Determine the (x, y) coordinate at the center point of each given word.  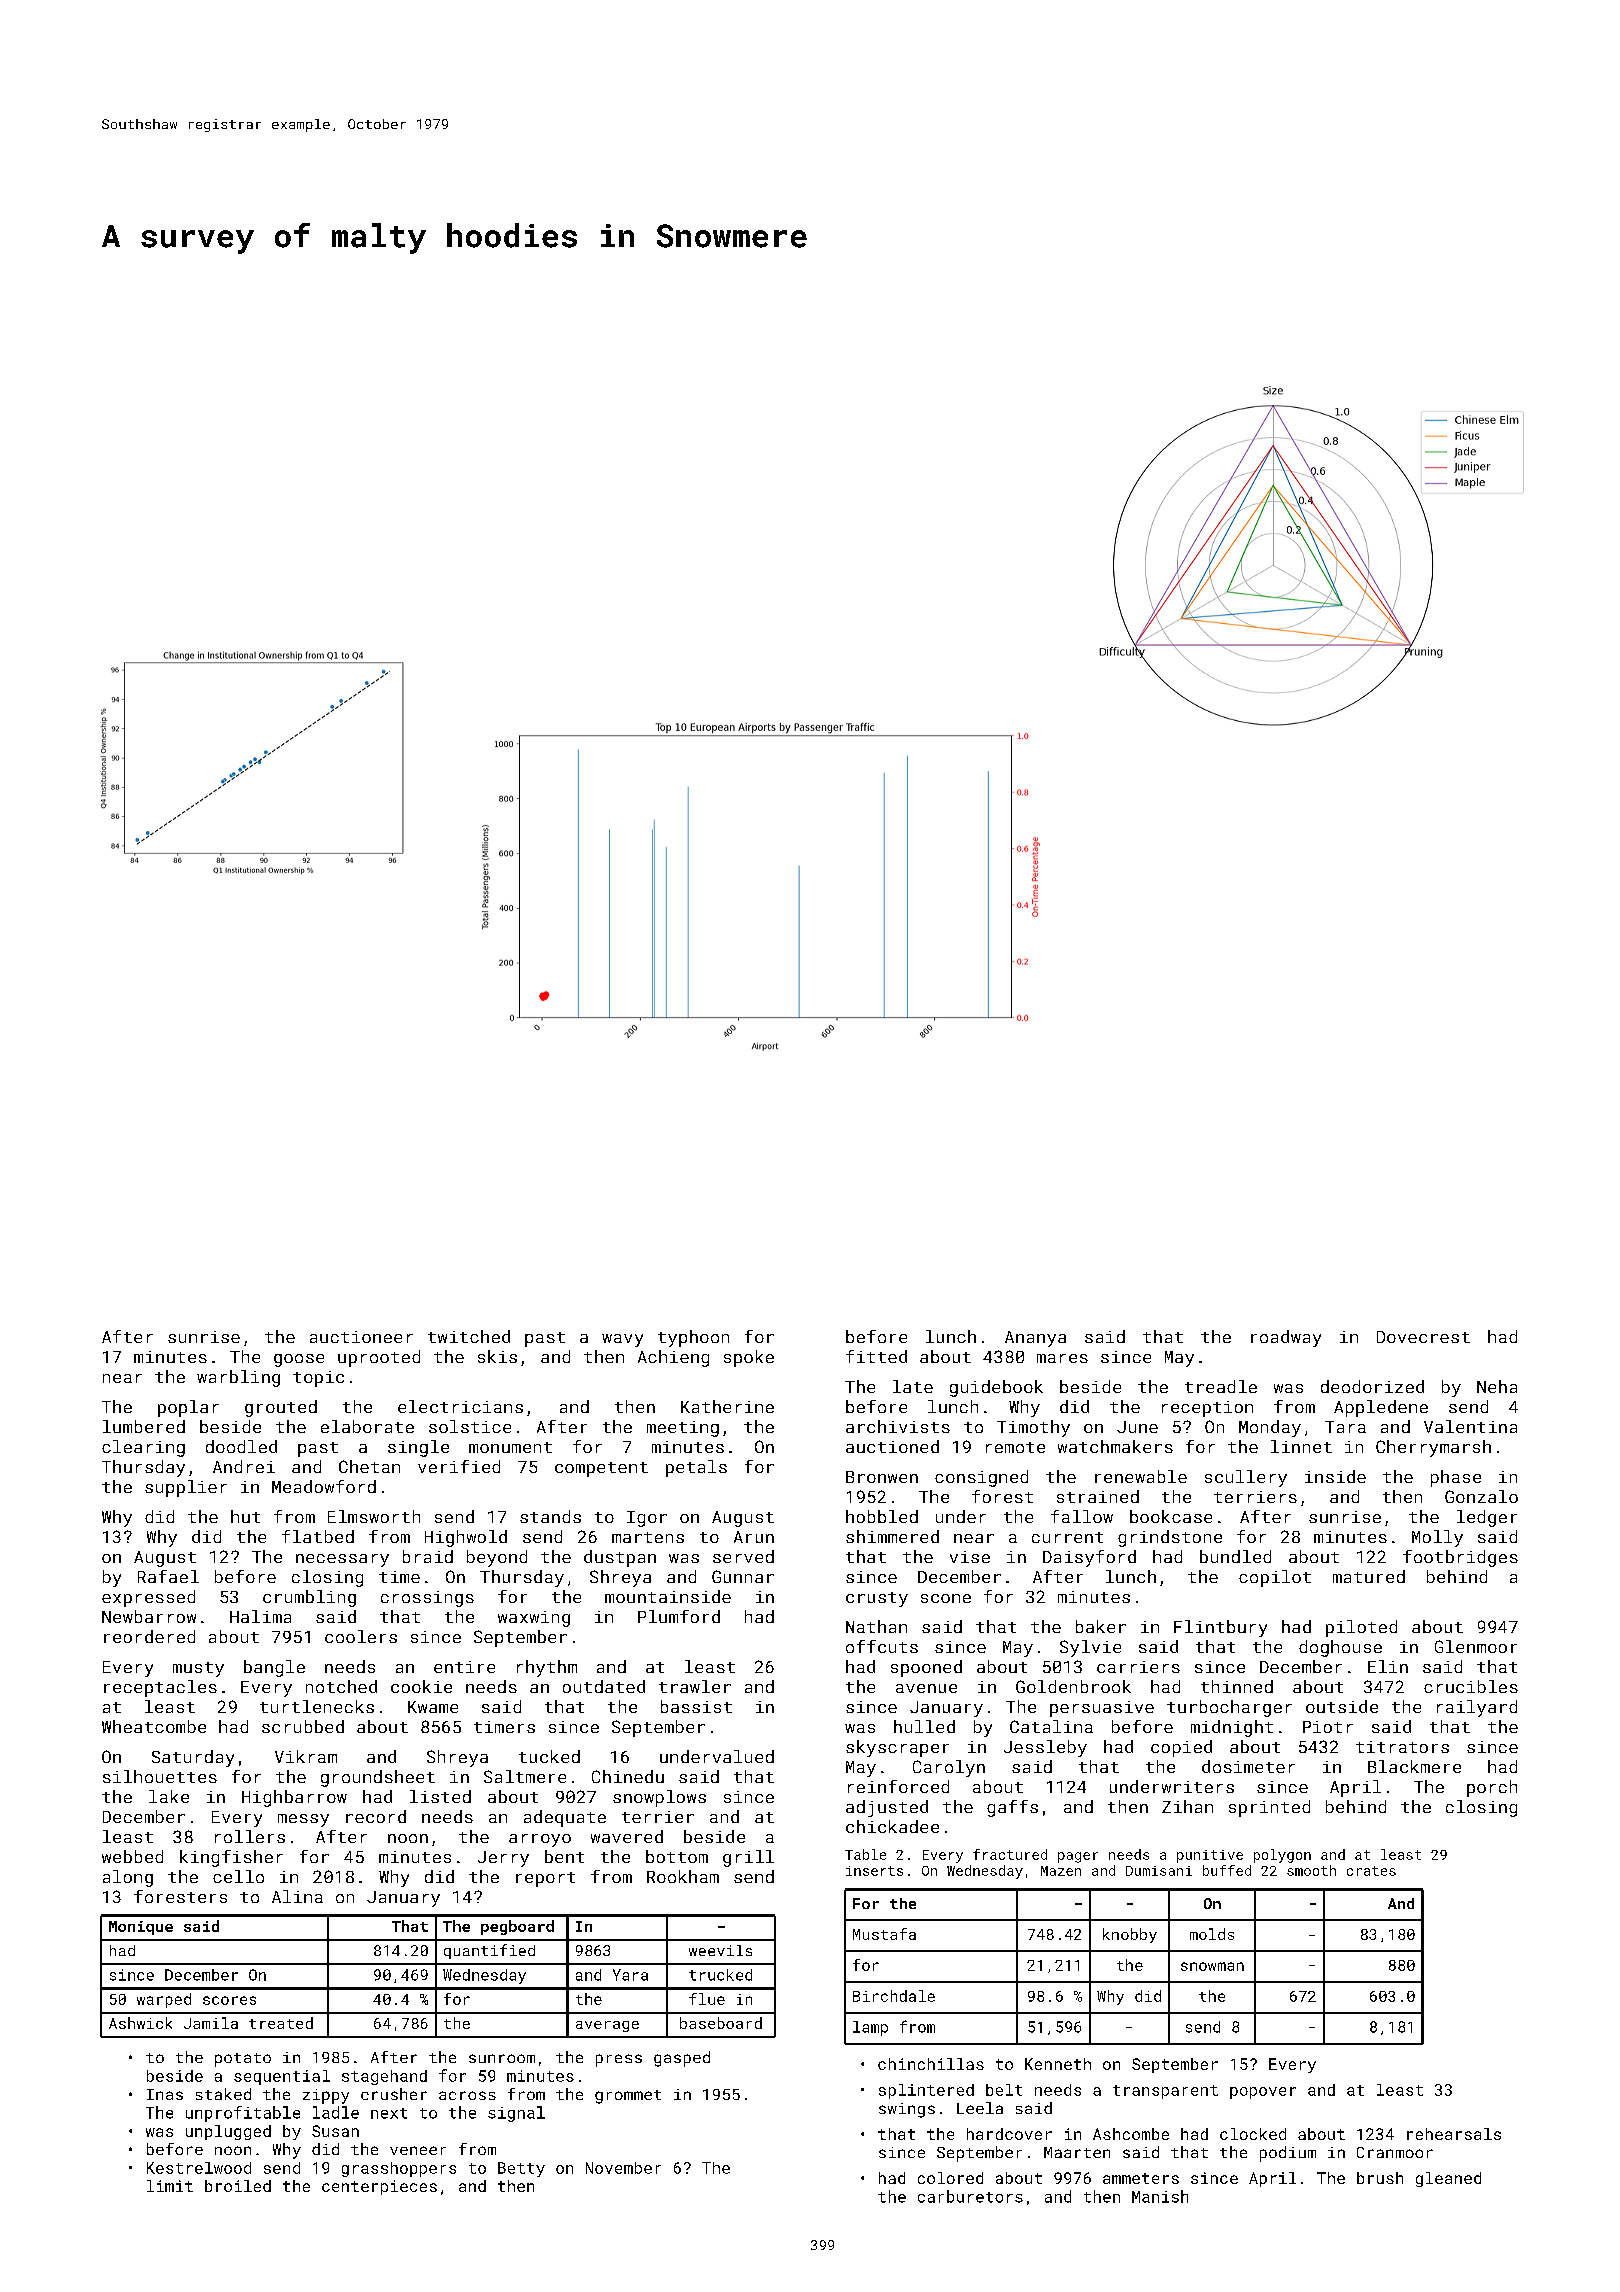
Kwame (433, 1707)
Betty (521, 2169)
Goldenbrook (1073, 1686)
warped (164, 2000)
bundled (1235, 1556)
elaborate (367, 1426)
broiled (238, 2186)
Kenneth (1058, 2064)
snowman (1212, 1966)
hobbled (882, 1516)
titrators (1402, 1747)
